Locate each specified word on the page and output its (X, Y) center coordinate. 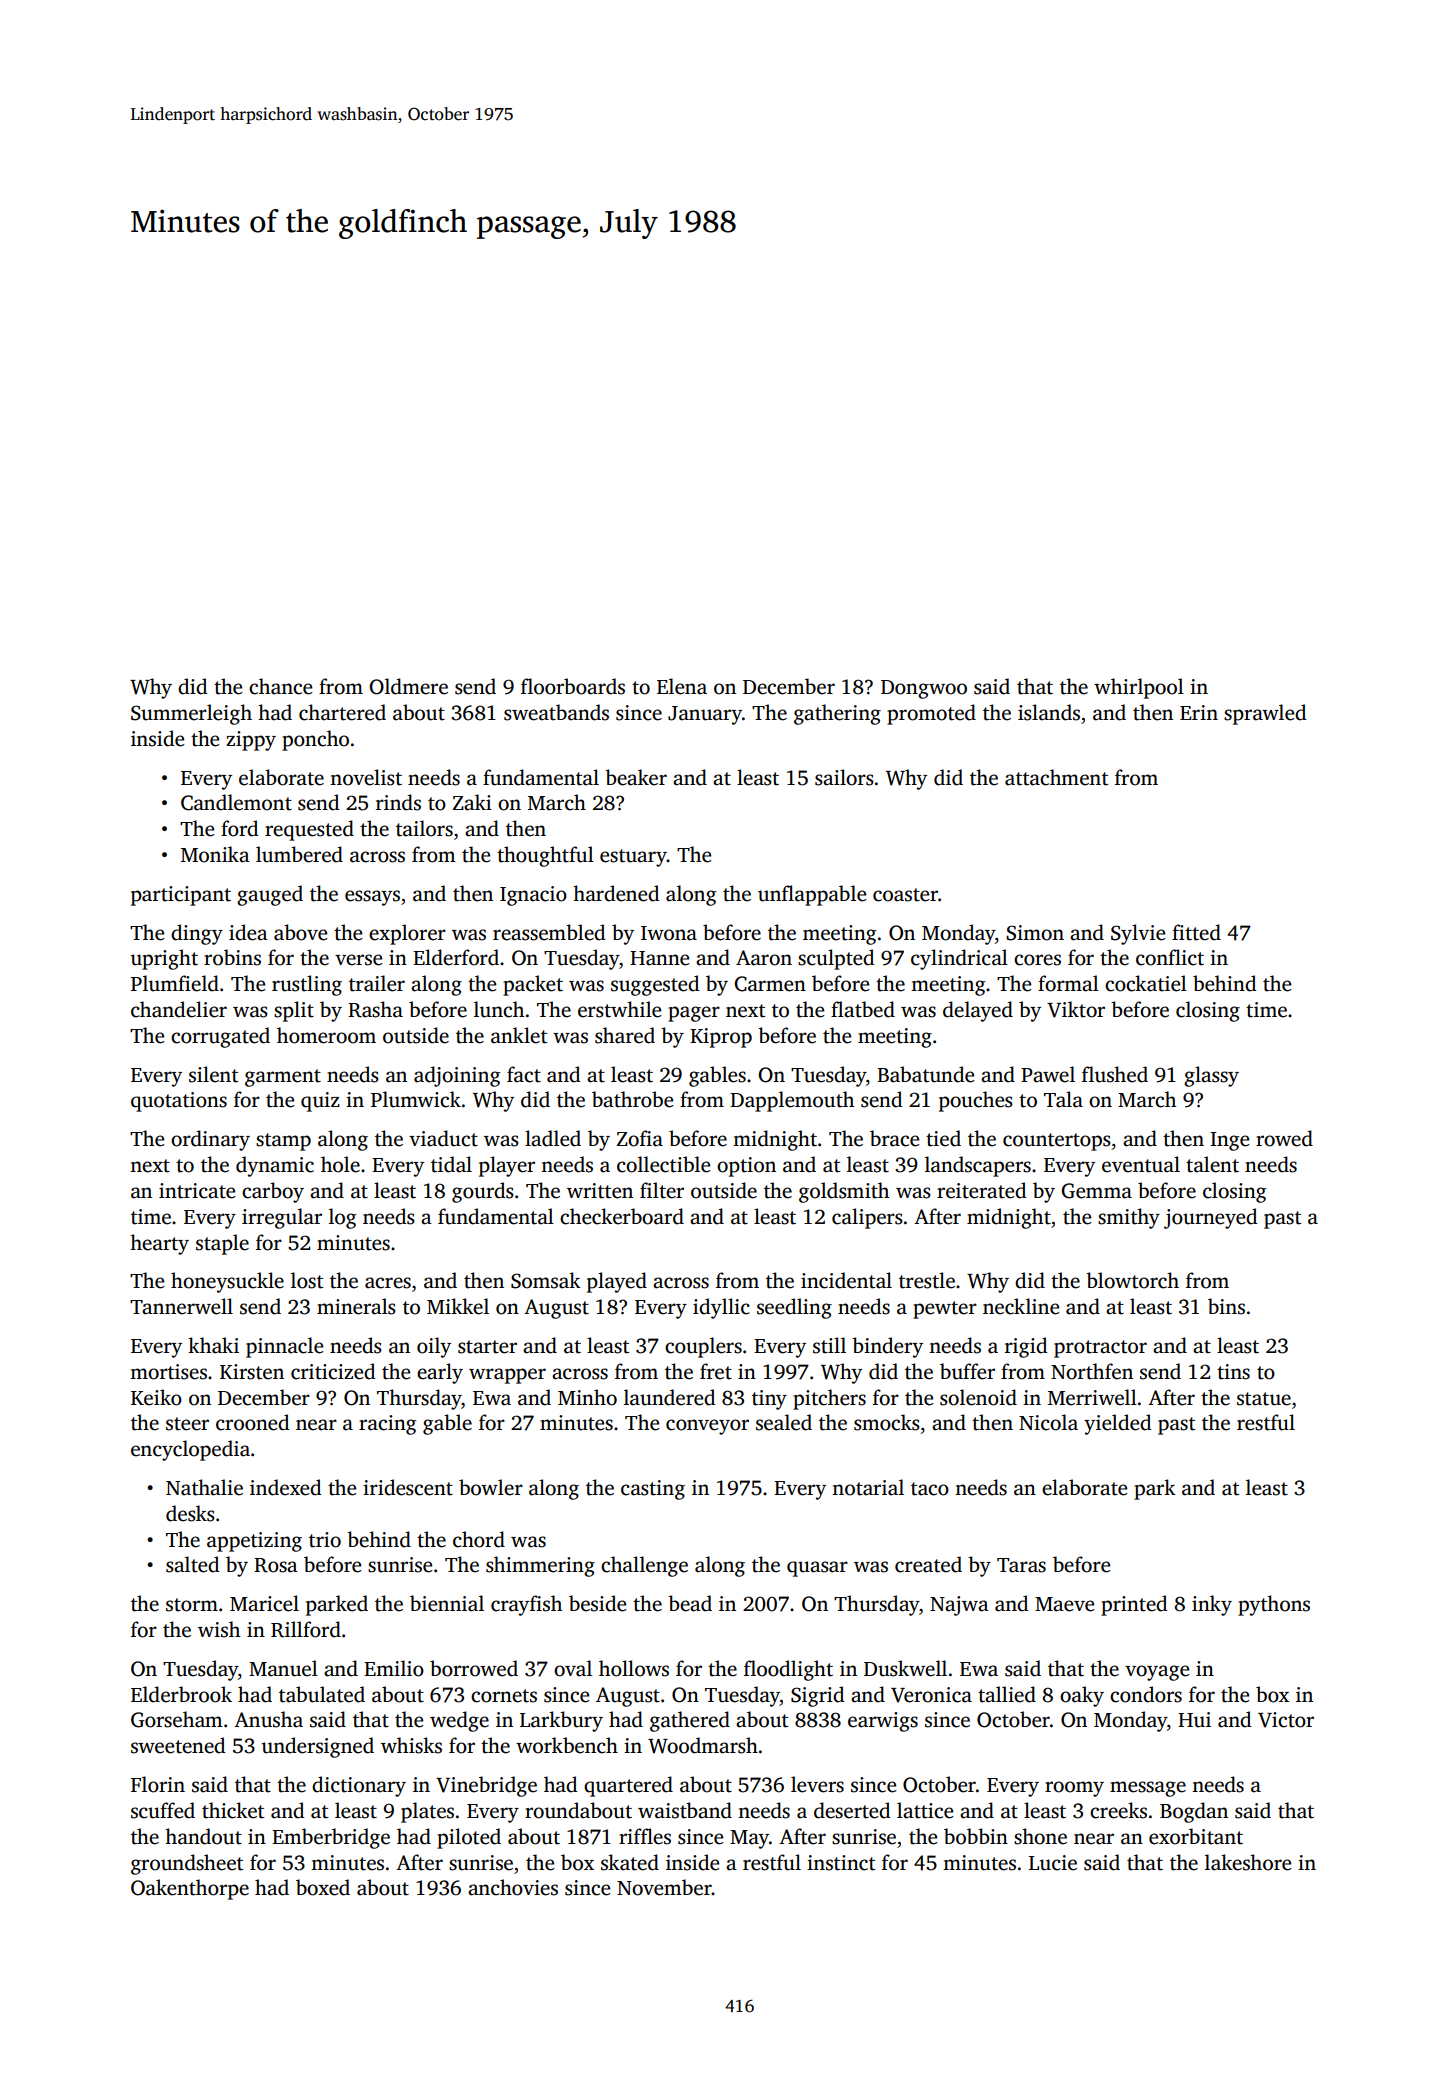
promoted (931, 714)
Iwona (669, 933)
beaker (636, 777)
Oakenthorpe (190, 1889)
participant (181, 896)
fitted (1196, 932)
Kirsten (252, 1372)
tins (1233, 1372)
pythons (1274, 1605)
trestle (927, 1280)
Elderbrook (181, 1694)
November (664, 1887)
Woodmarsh (703, 1745)
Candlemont (236, 802)
